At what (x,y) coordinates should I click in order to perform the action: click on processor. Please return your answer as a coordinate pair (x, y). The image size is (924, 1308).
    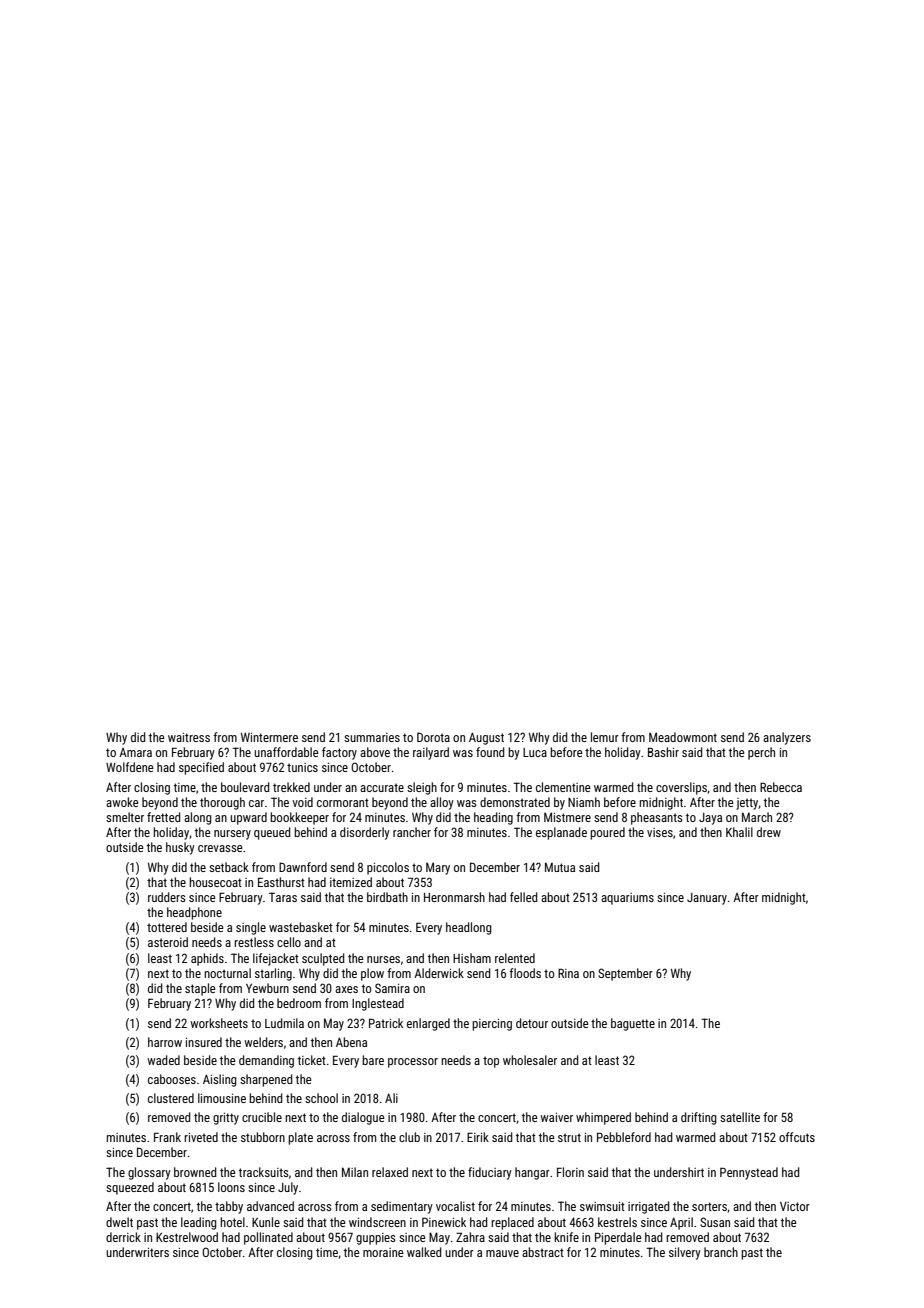
    Looking at the image, I should click on (413, 1063).
